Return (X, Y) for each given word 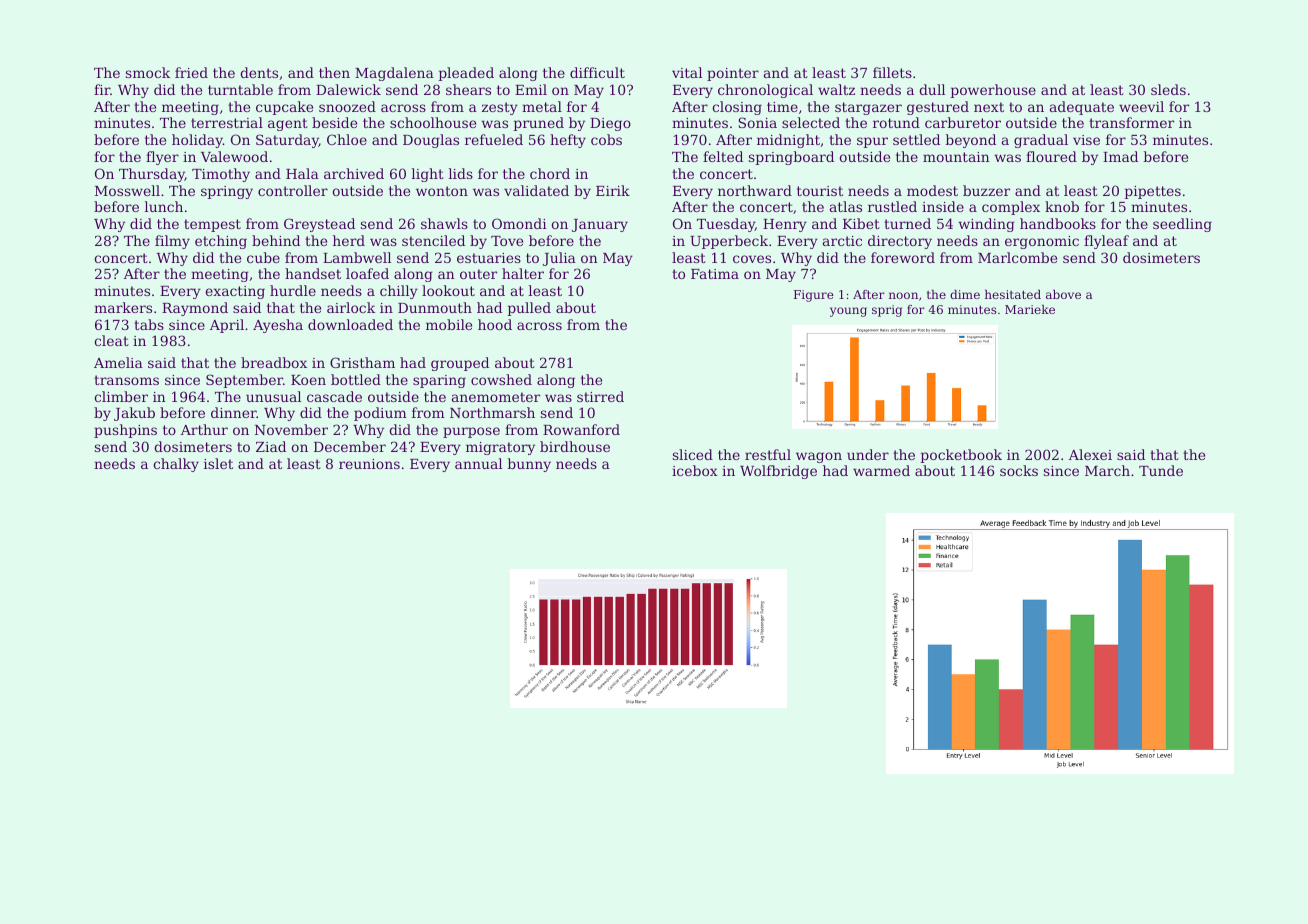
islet (218, 463)
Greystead (319, 225)
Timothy (221, 175)
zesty (500, 108)
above (1063, 294)
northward (755, 190)
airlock (351, 307)
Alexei (1090, 454)
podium (380, 414)
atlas (846, 206)
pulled (529, 309)
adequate (1082, 108)
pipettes (1153, 192)
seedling (1182, 225)
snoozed (347, 106)
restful (768, 454)
